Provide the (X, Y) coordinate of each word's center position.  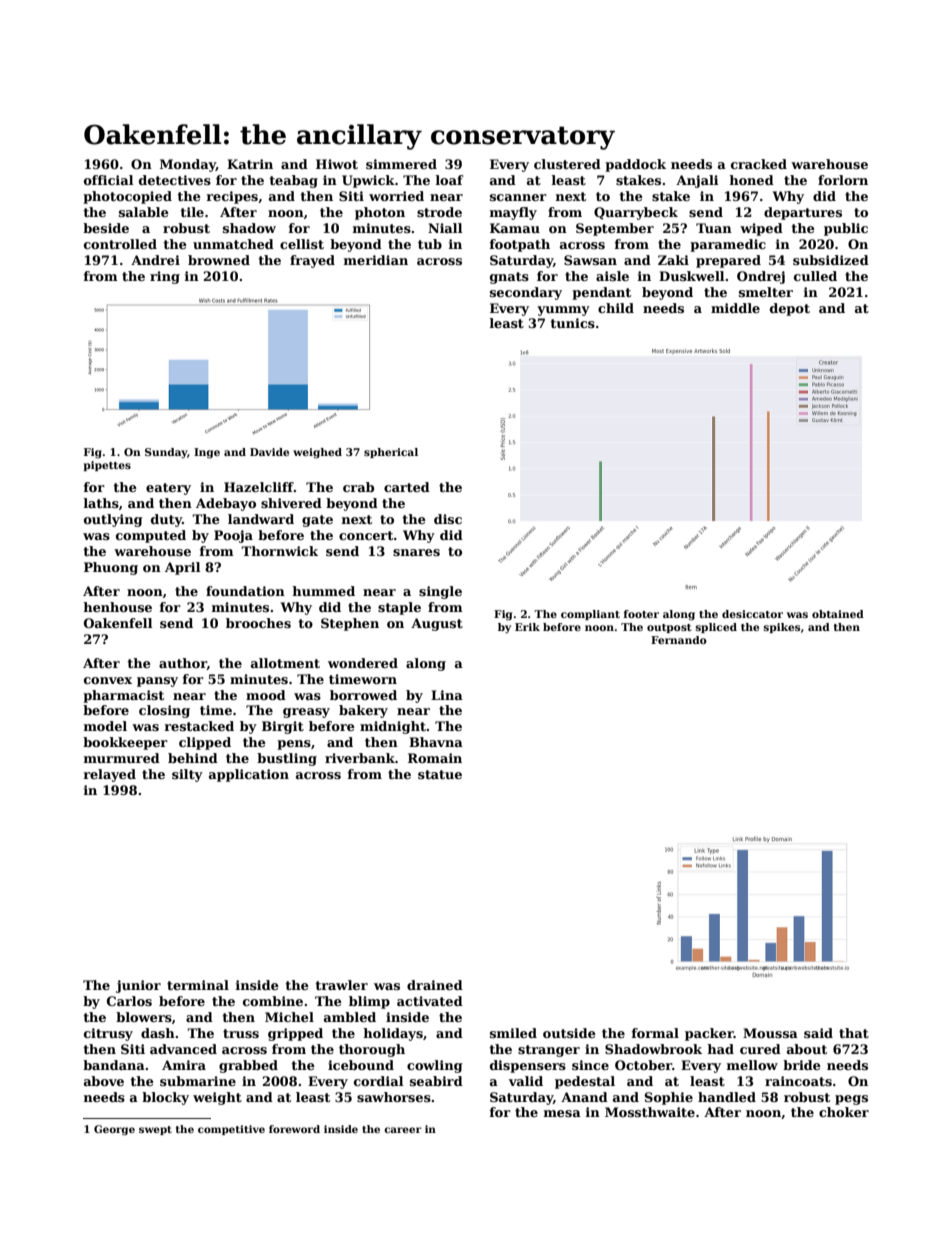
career (403, 1130)
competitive (231, 1130)
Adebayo (226, 504)
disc (448, 519)
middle (735, 308)
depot (790, 309)
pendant (601, 293)
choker (844, 1112)
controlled (120, 244)
